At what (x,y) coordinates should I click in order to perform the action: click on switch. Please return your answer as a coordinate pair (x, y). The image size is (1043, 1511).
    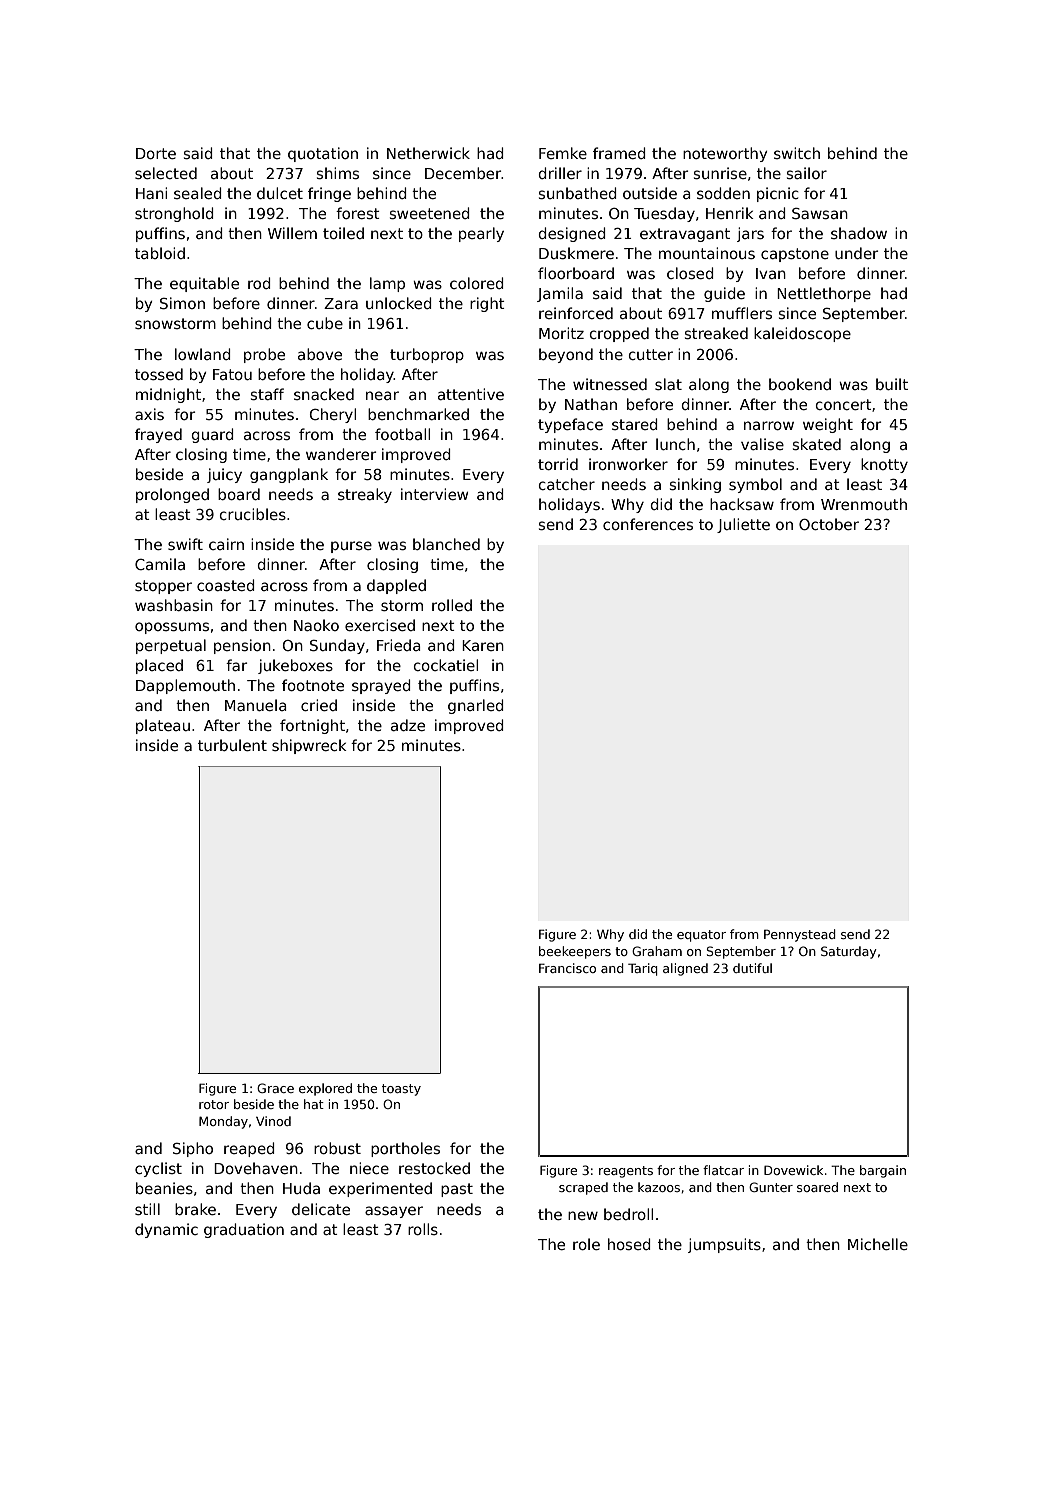
    Looking at the image, I should click on (797, 153).
